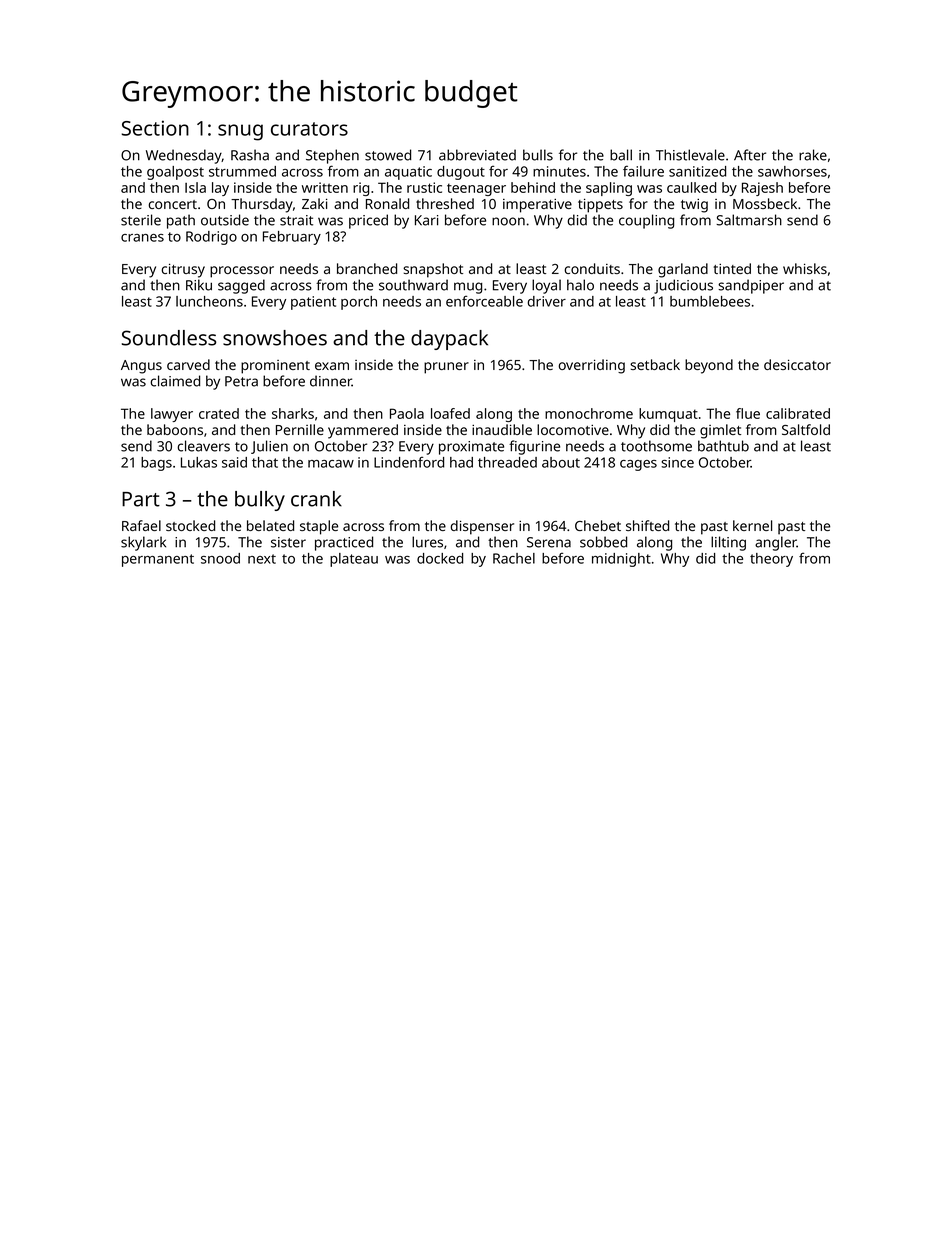  Describe the element at coordinates (797, 364) in the page. I see `desiccator` at that location.
